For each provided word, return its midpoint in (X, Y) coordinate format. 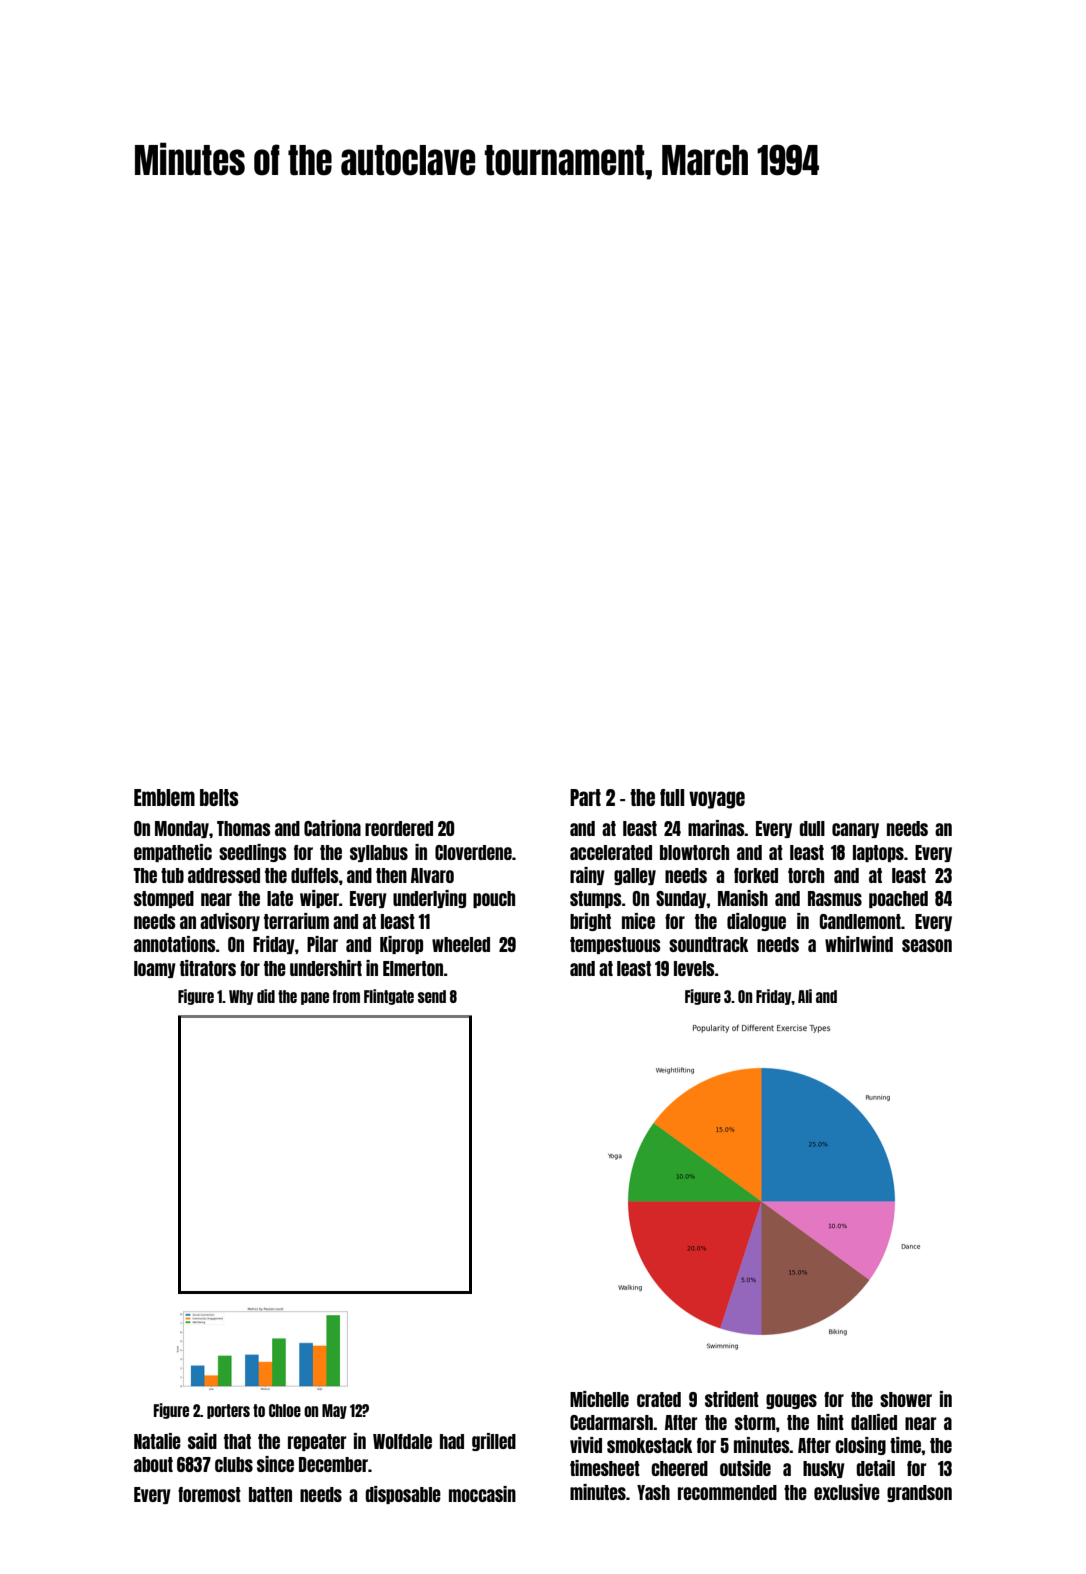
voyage (717, 800)
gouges (791, 1401)
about (153, 1464)
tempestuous (615, 945)
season (927, 945)
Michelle (599, 1399)
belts (219, 797)
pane (315, 998)
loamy (155, 969)
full (672, 797)
